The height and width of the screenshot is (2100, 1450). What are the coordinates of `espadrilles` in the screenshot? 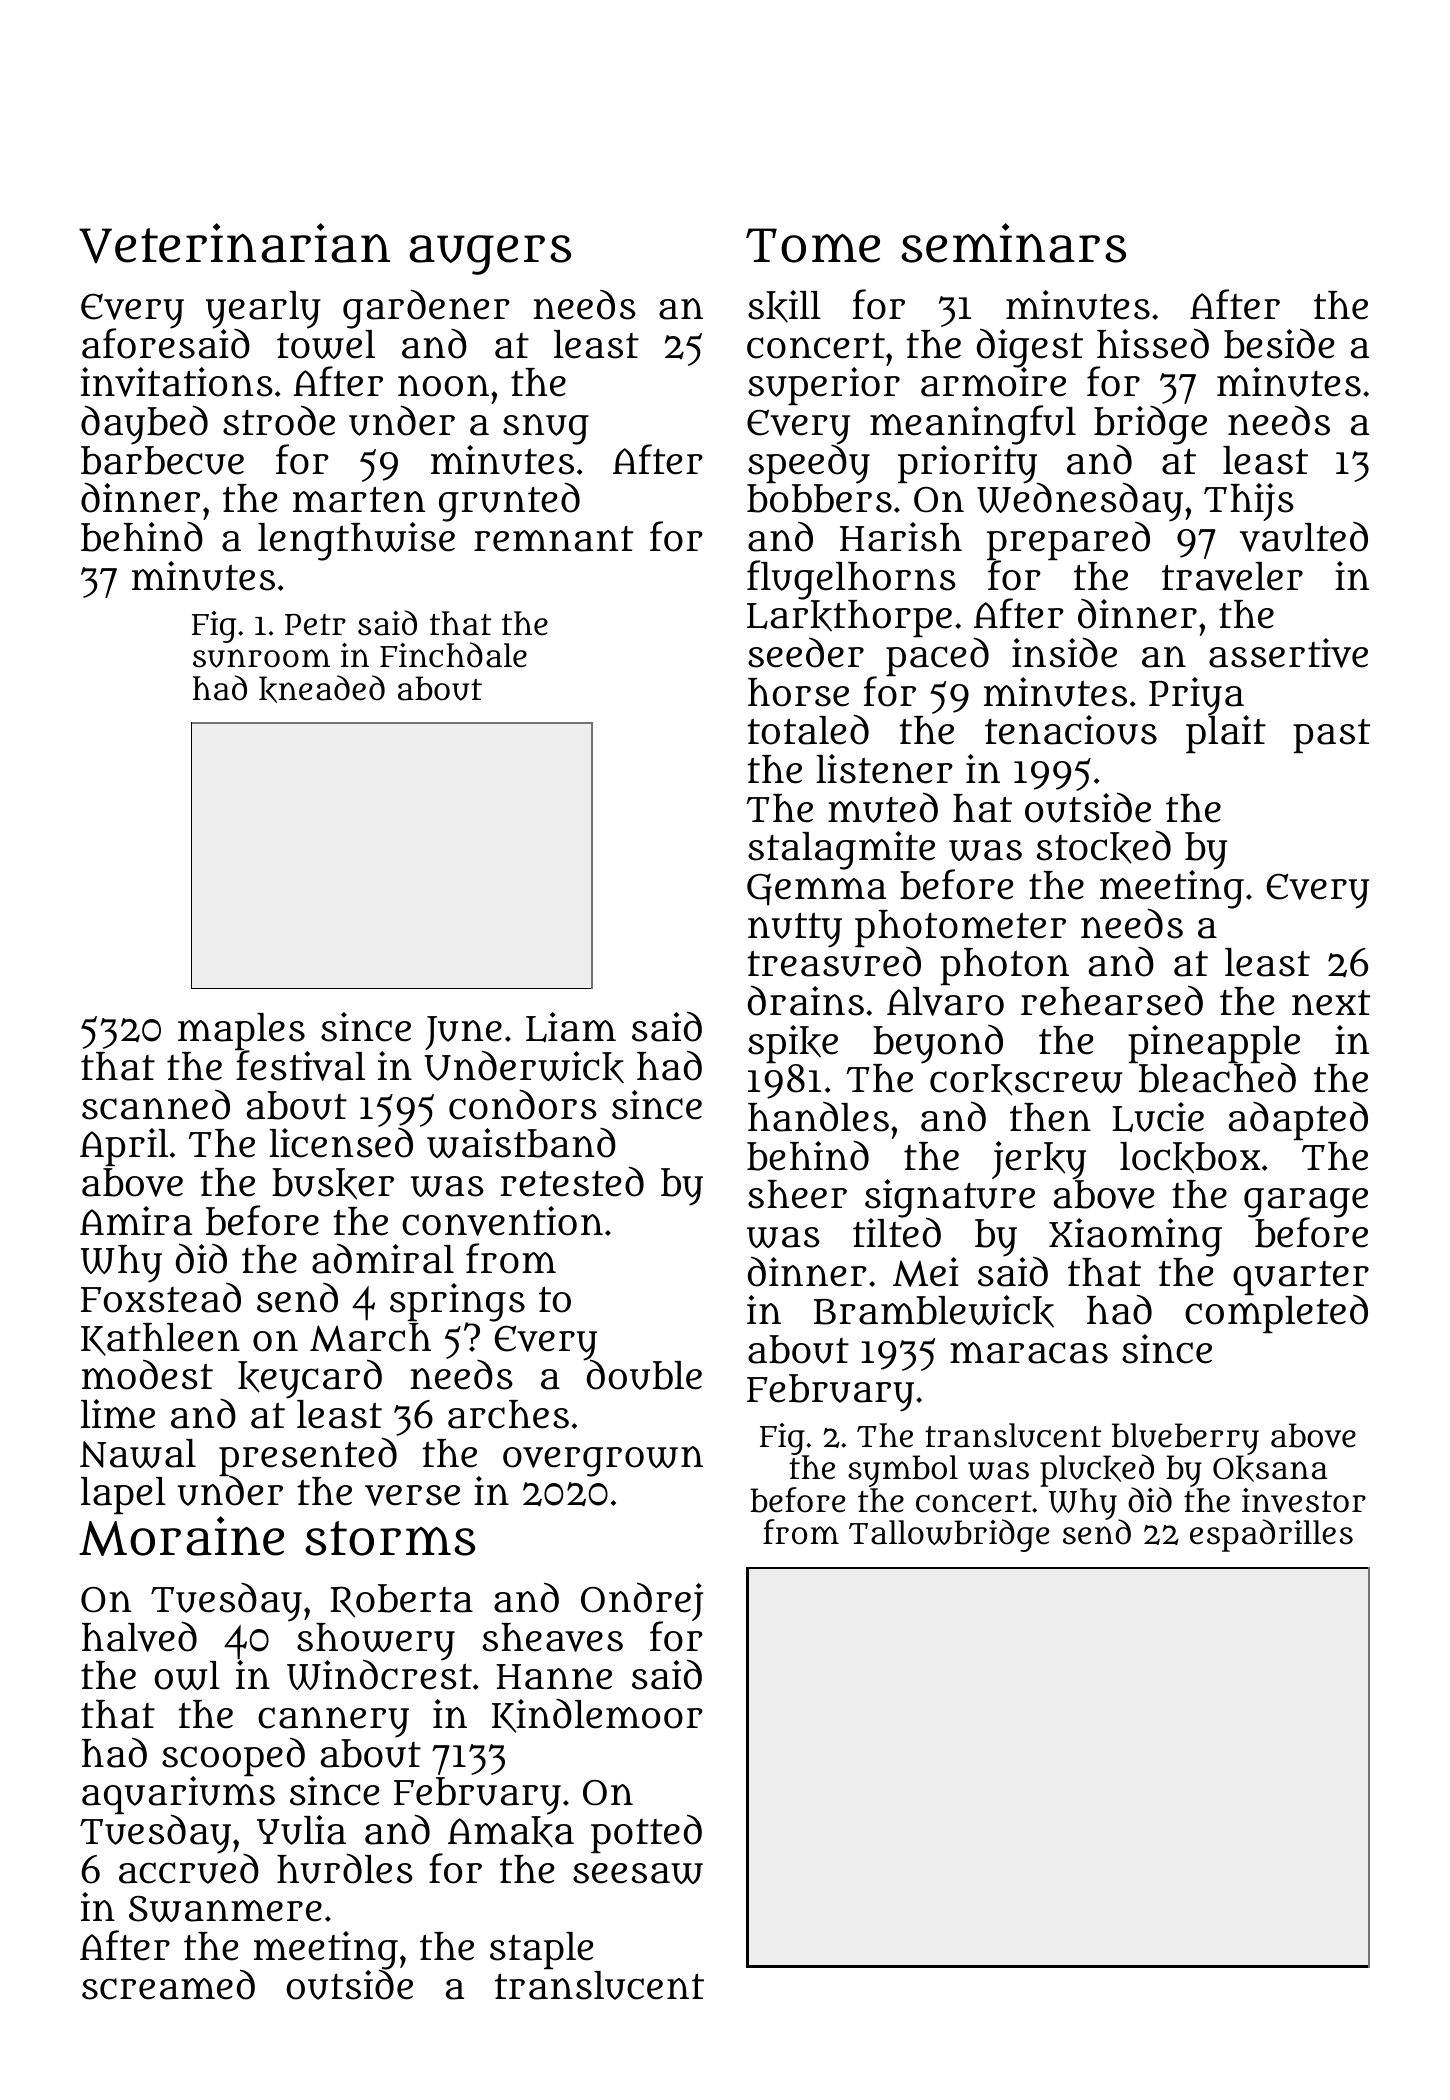 It's located at (1271, 1535).
